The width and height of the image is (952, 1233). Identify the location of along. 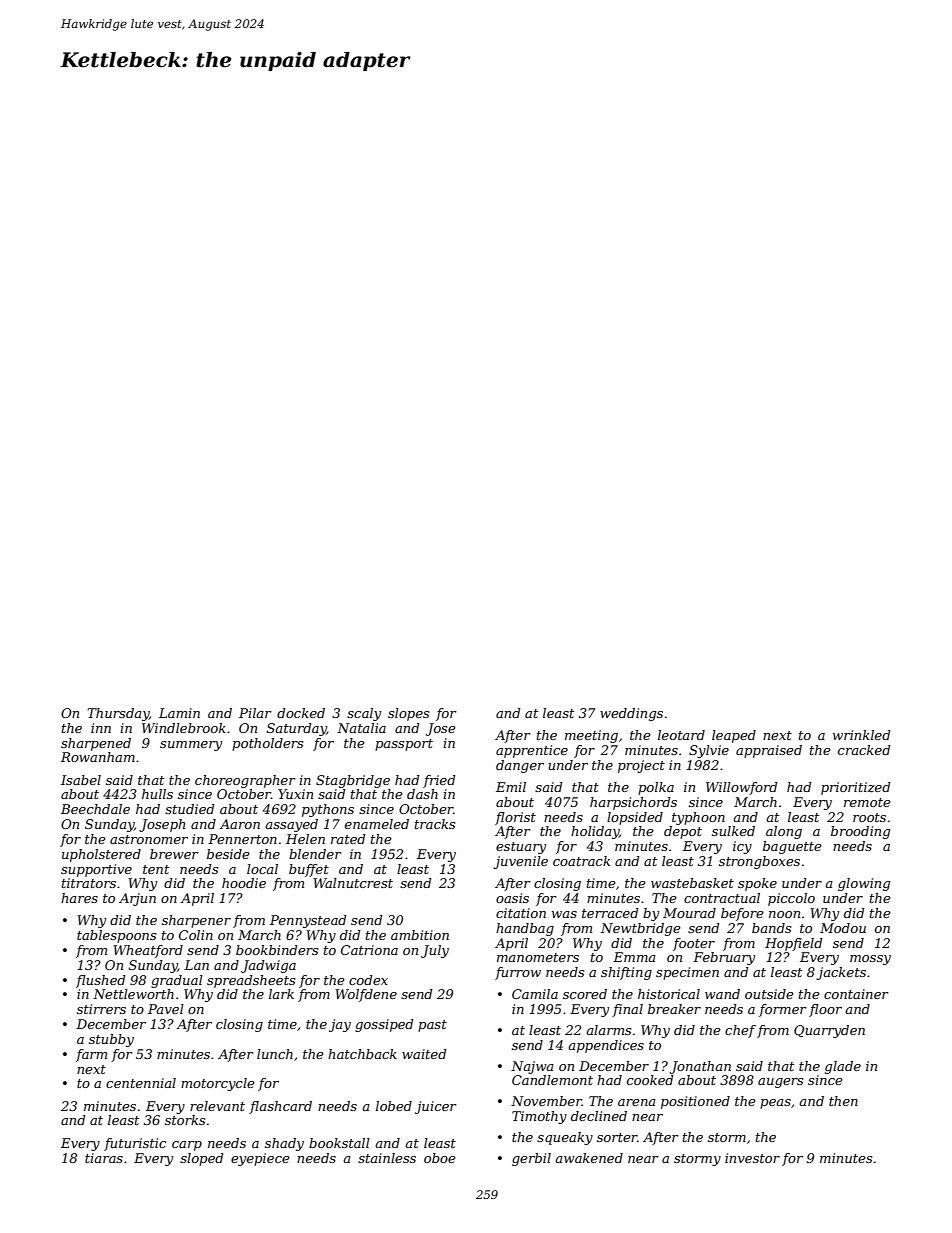
(784, 832).
